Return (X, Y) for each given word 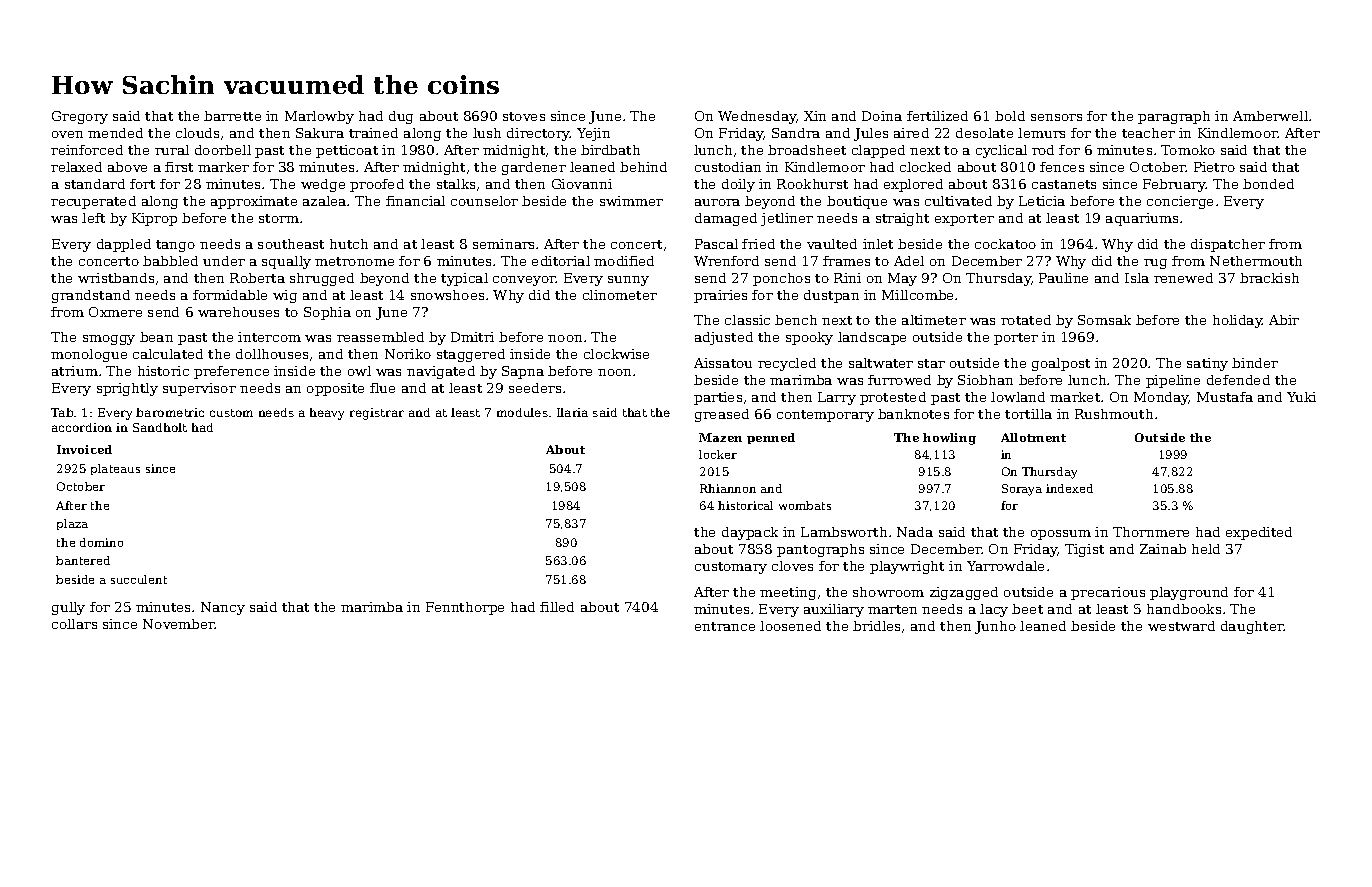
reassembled (380, 337)
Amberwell (1270, 116)
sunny (628, 281)
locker (718, 454)
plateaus (115, 469)
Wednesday (757, 117)
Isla (1137, 278)
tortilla (1028, 414)
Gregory (80, 117)
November (179, 624)
